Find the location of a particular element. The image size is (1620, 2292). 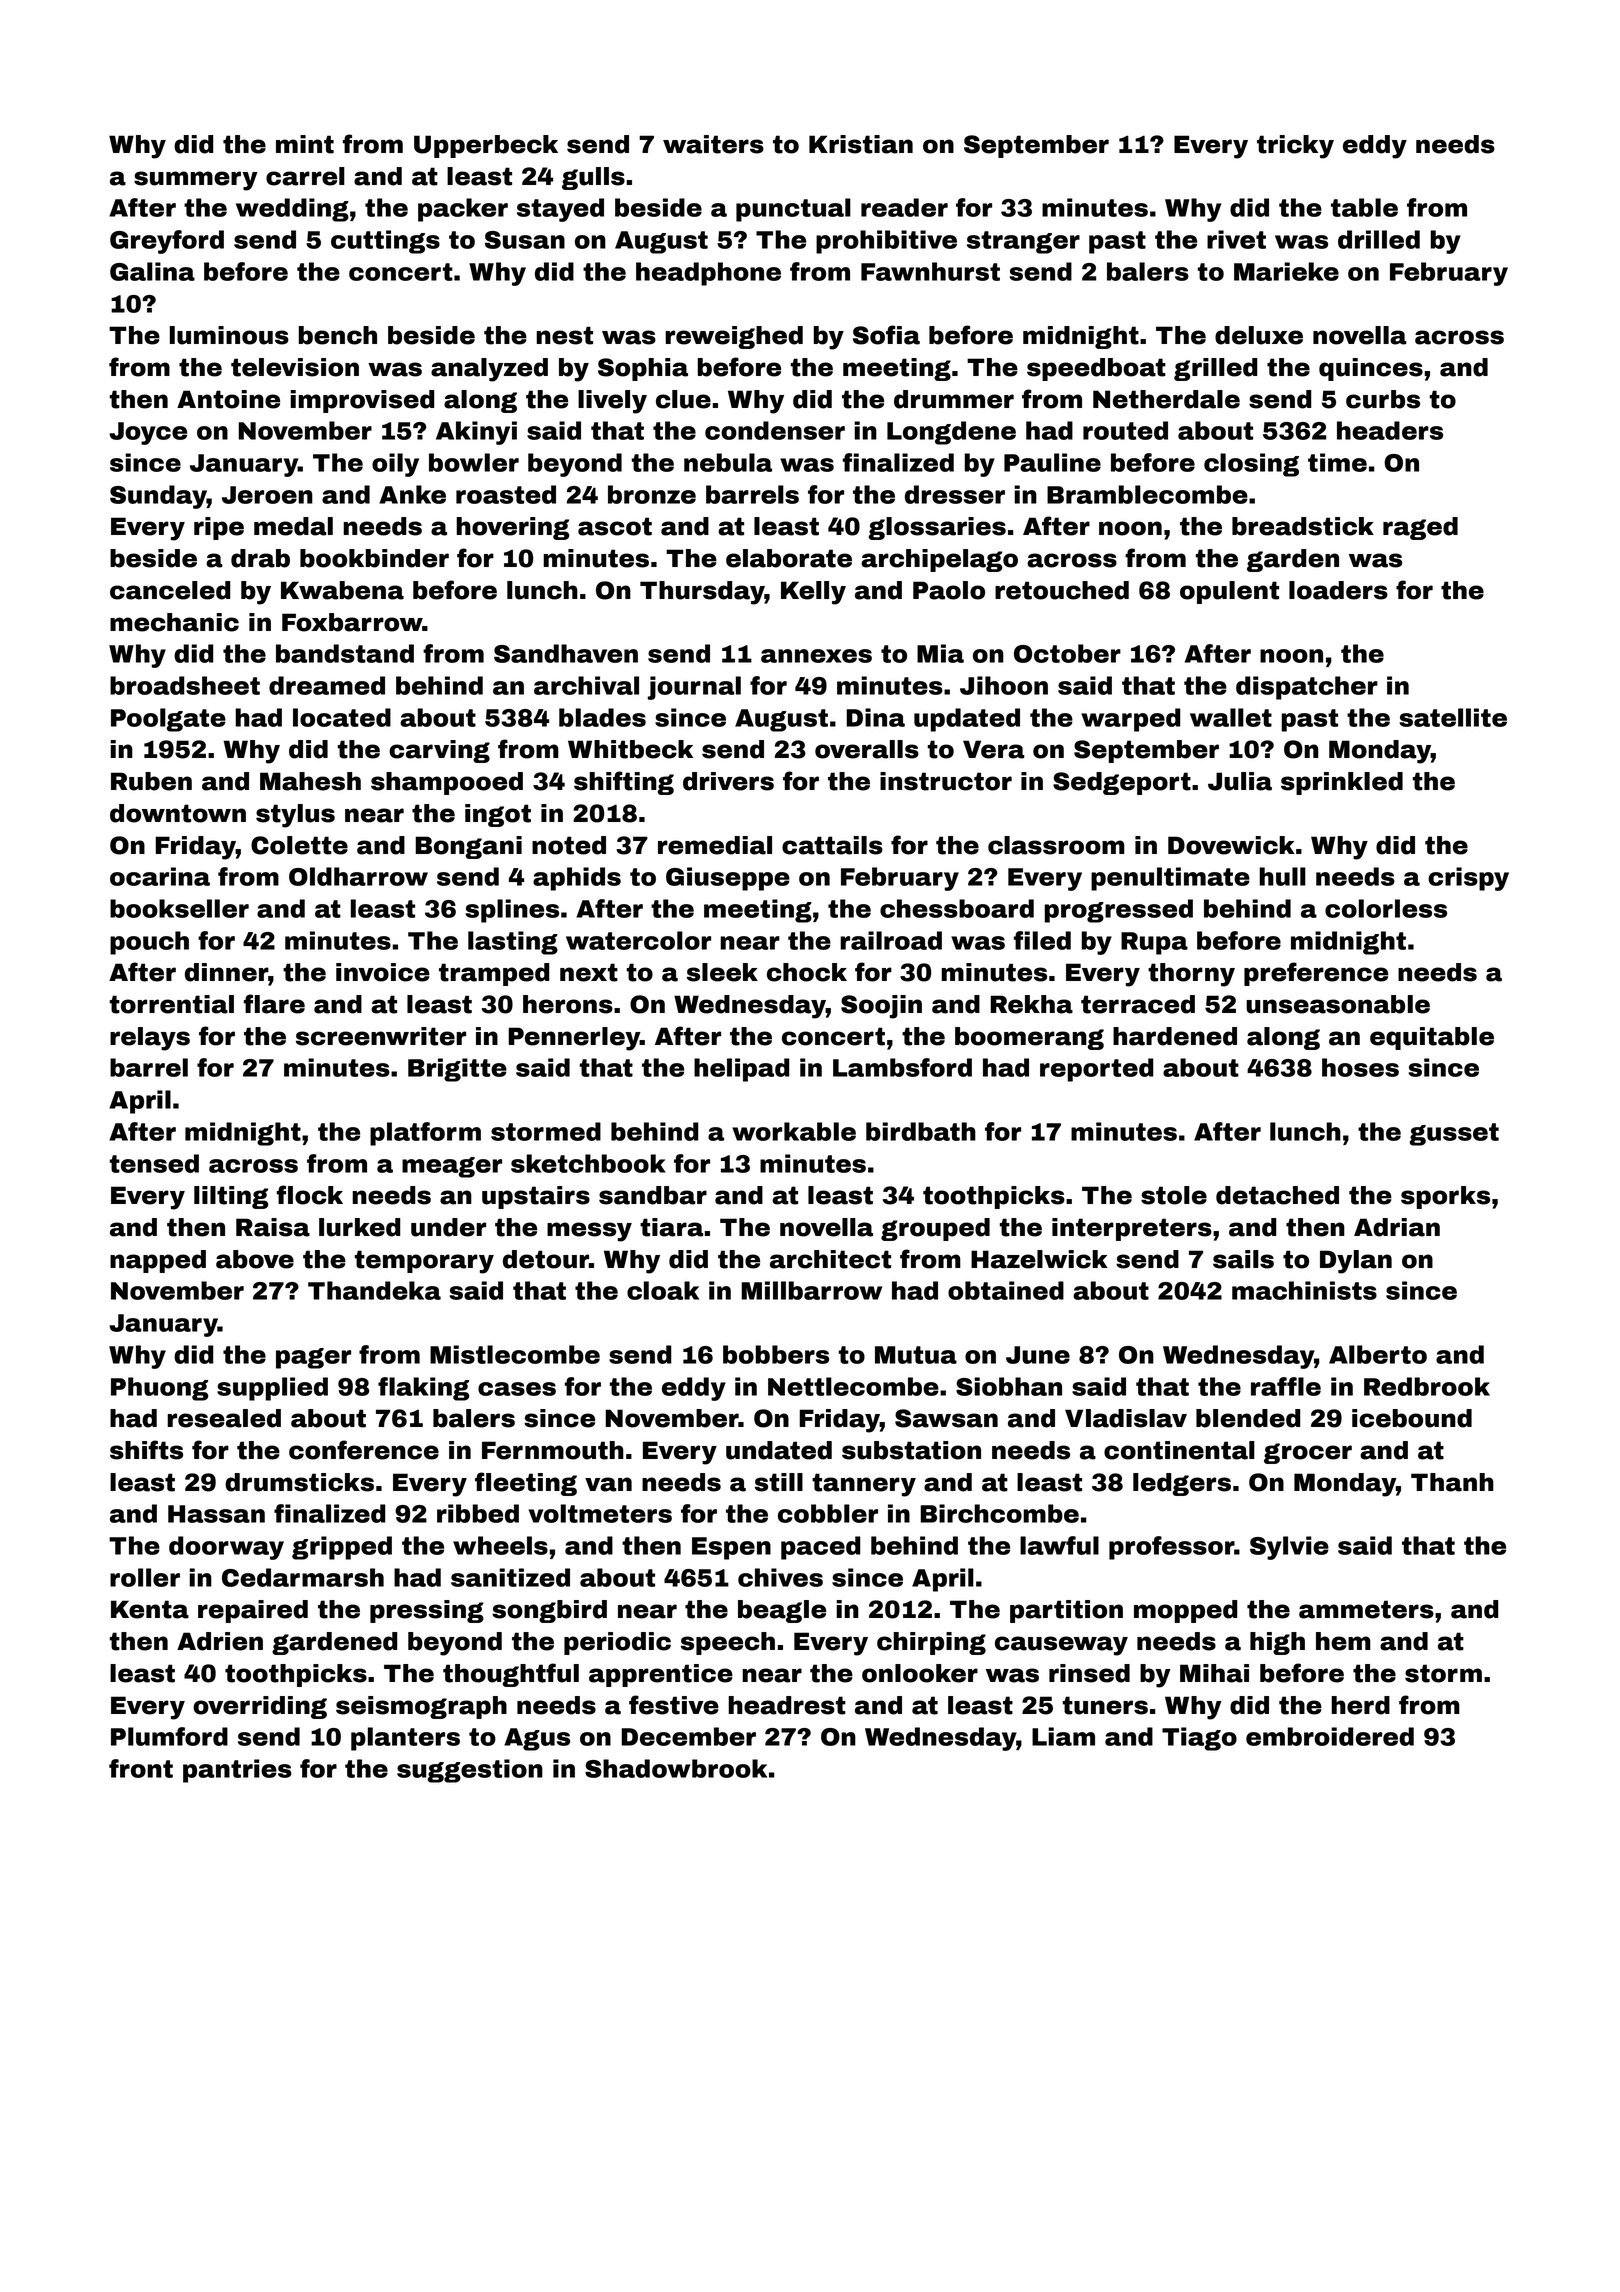

Kristian is located at coordinates (861, 144).
